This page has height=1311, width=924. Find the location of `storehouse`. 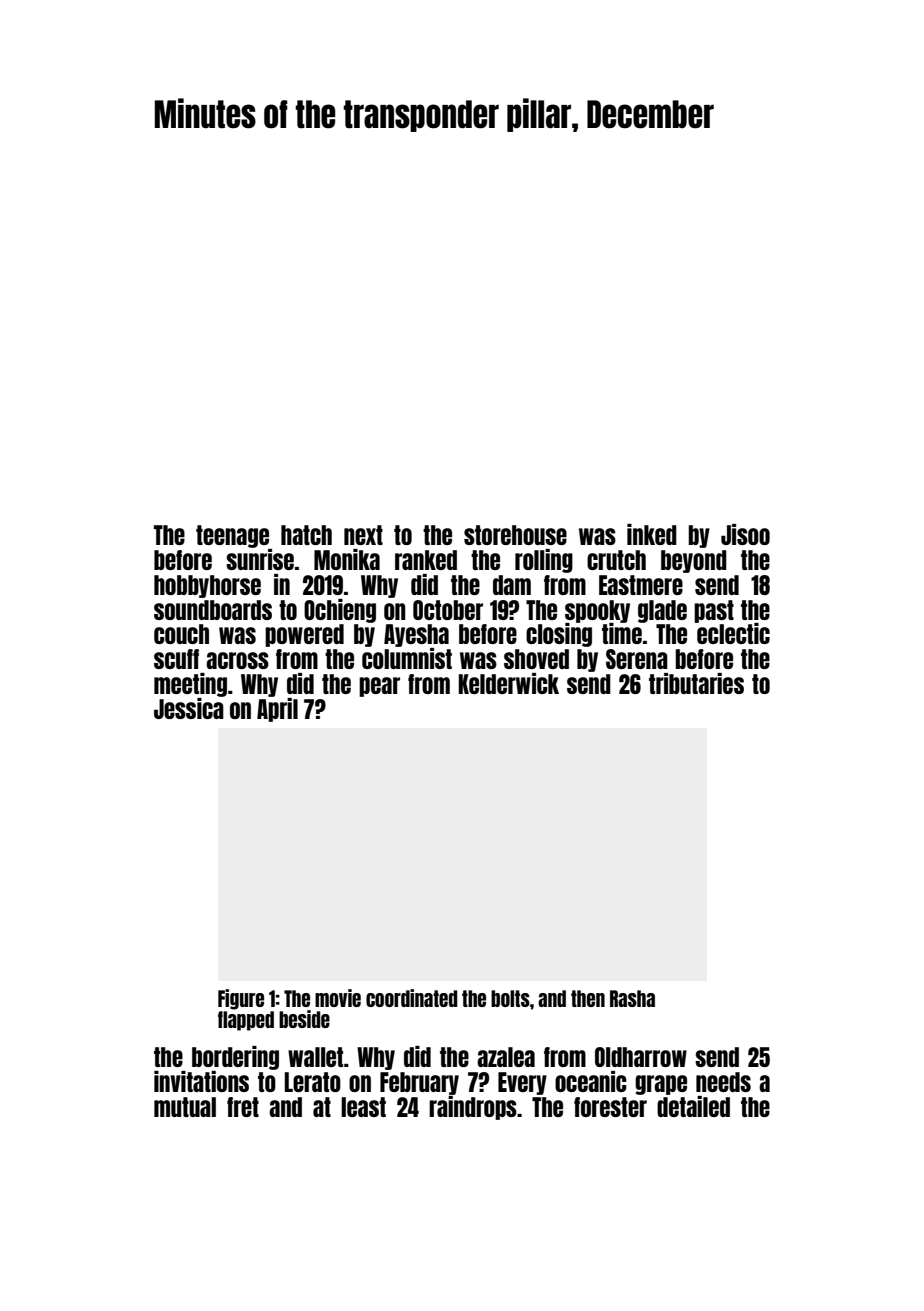

storehouse is located at coordinates (515, 535).
